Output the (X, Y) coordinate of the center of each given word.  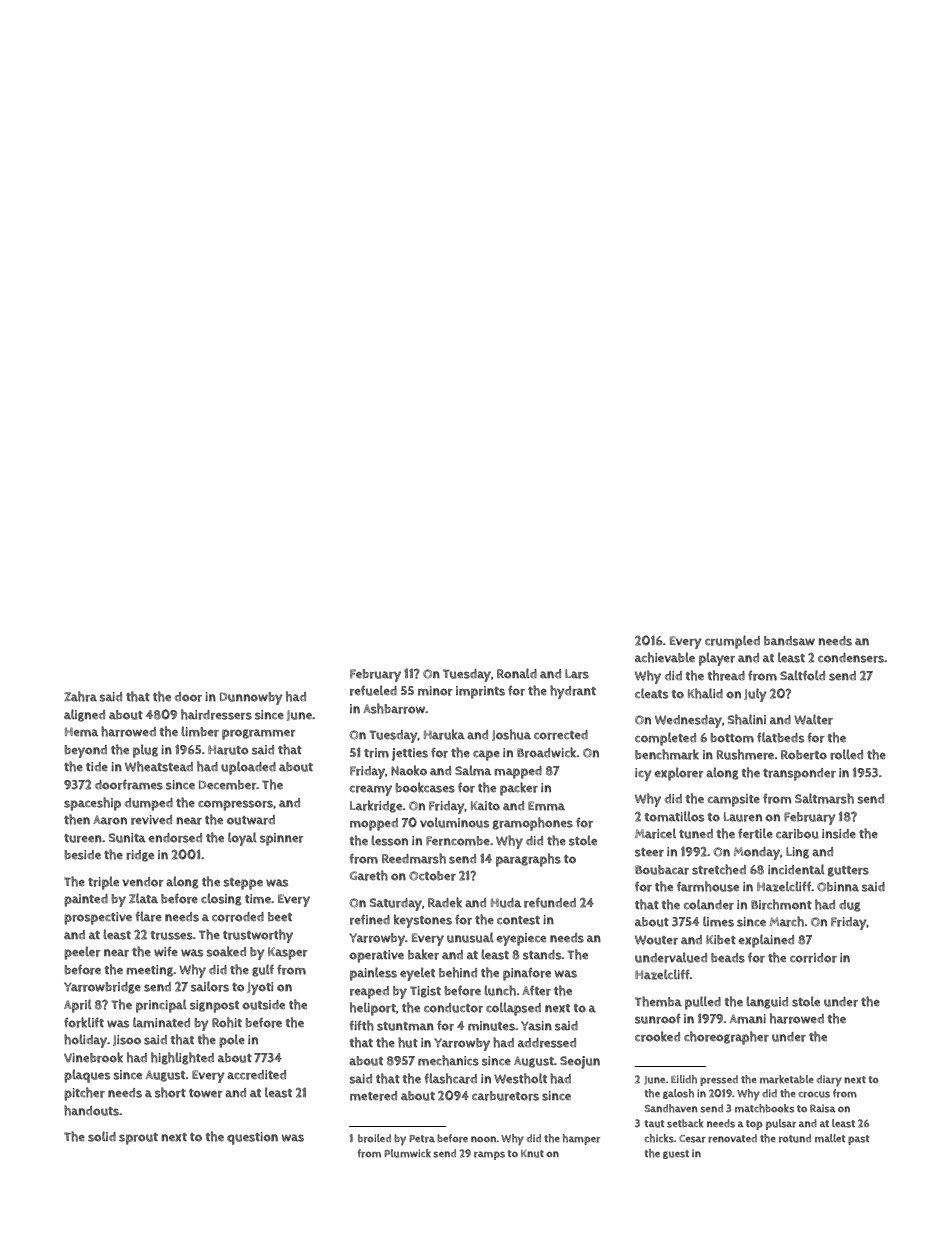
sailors (210, 986)
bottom (732, 738)
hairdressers (216, 714)
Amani (748, 1019)
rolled (846, 754)
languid (767, 1002)
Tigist (425, 992)
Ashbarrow (394, 708)
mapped (518, 772)
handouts (91, 1110)
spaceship (92, 804)
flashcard (450, 1078)
